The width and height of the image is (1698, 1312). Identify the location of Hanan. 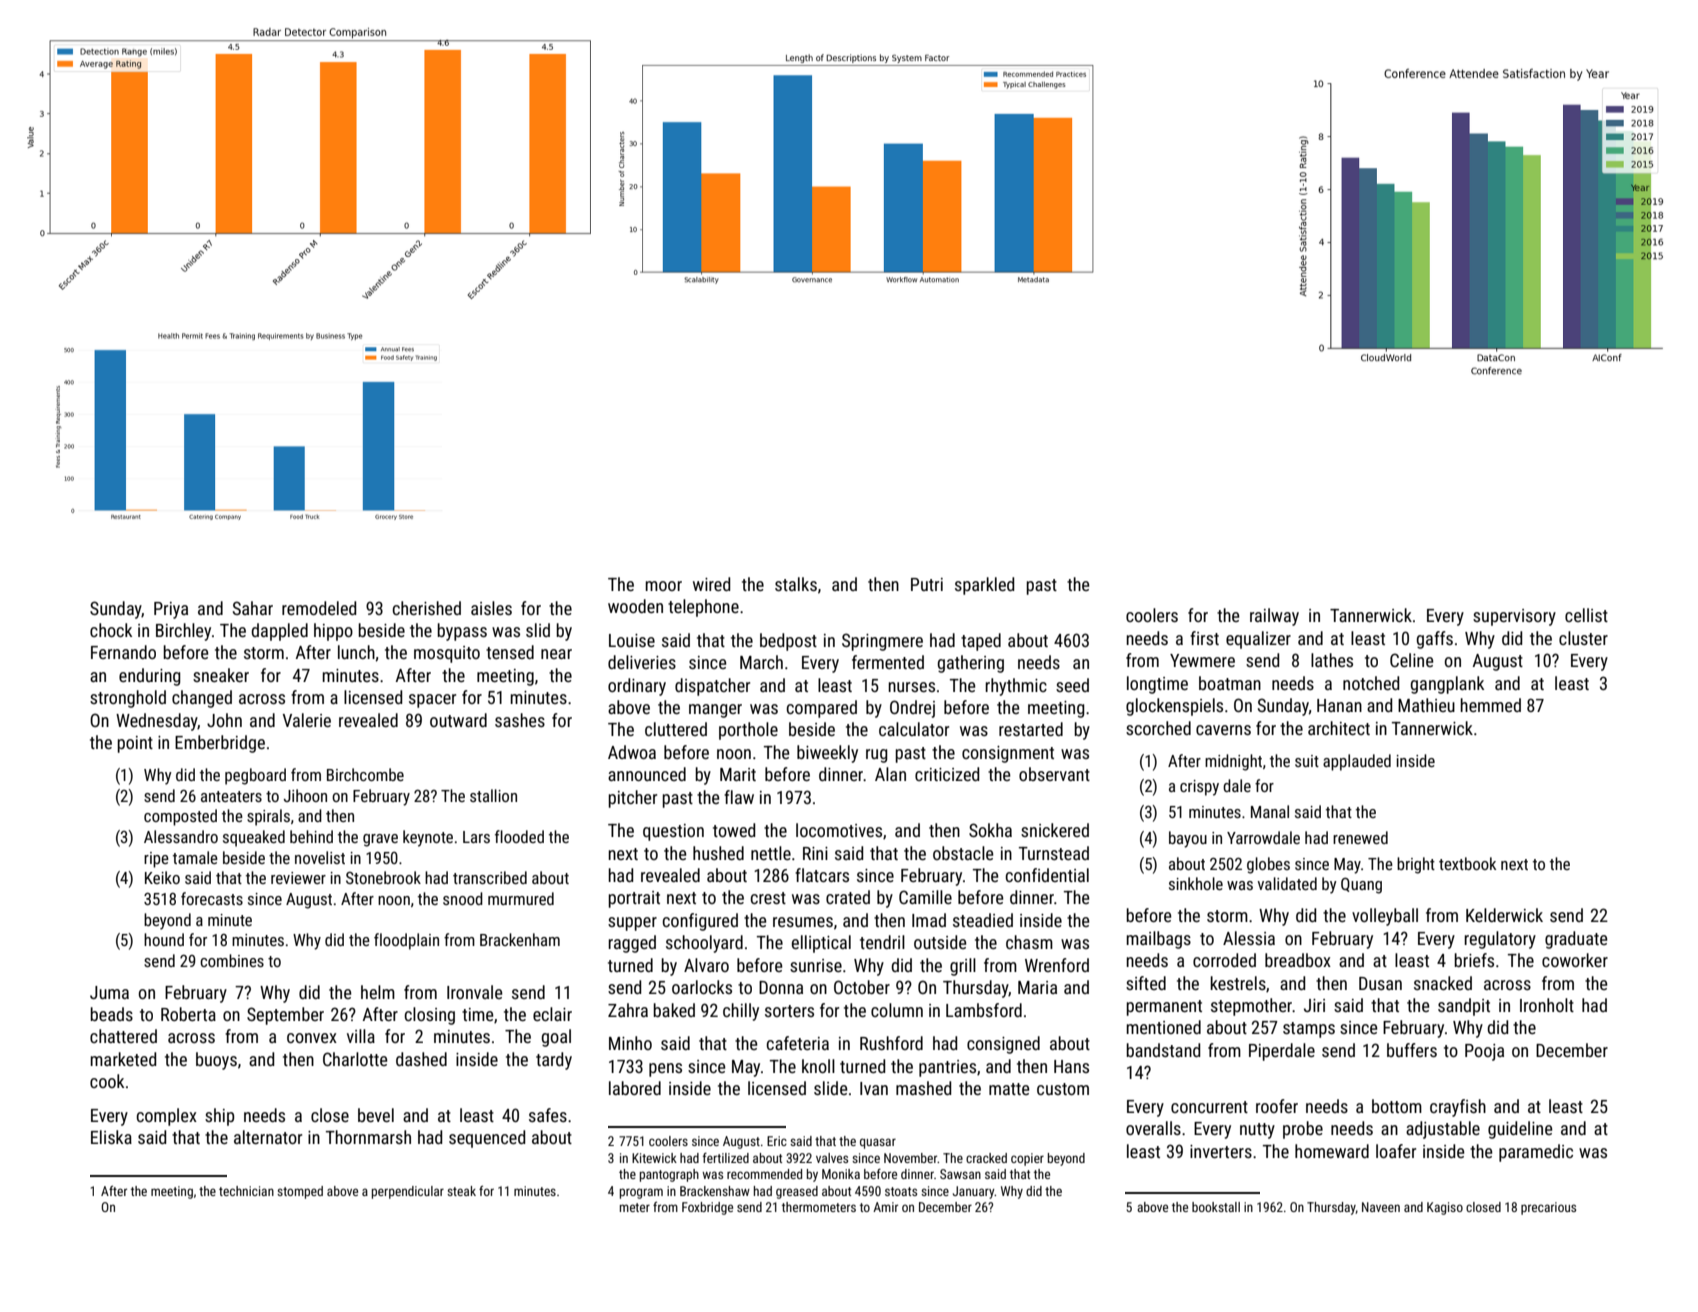
(1339, 705).
